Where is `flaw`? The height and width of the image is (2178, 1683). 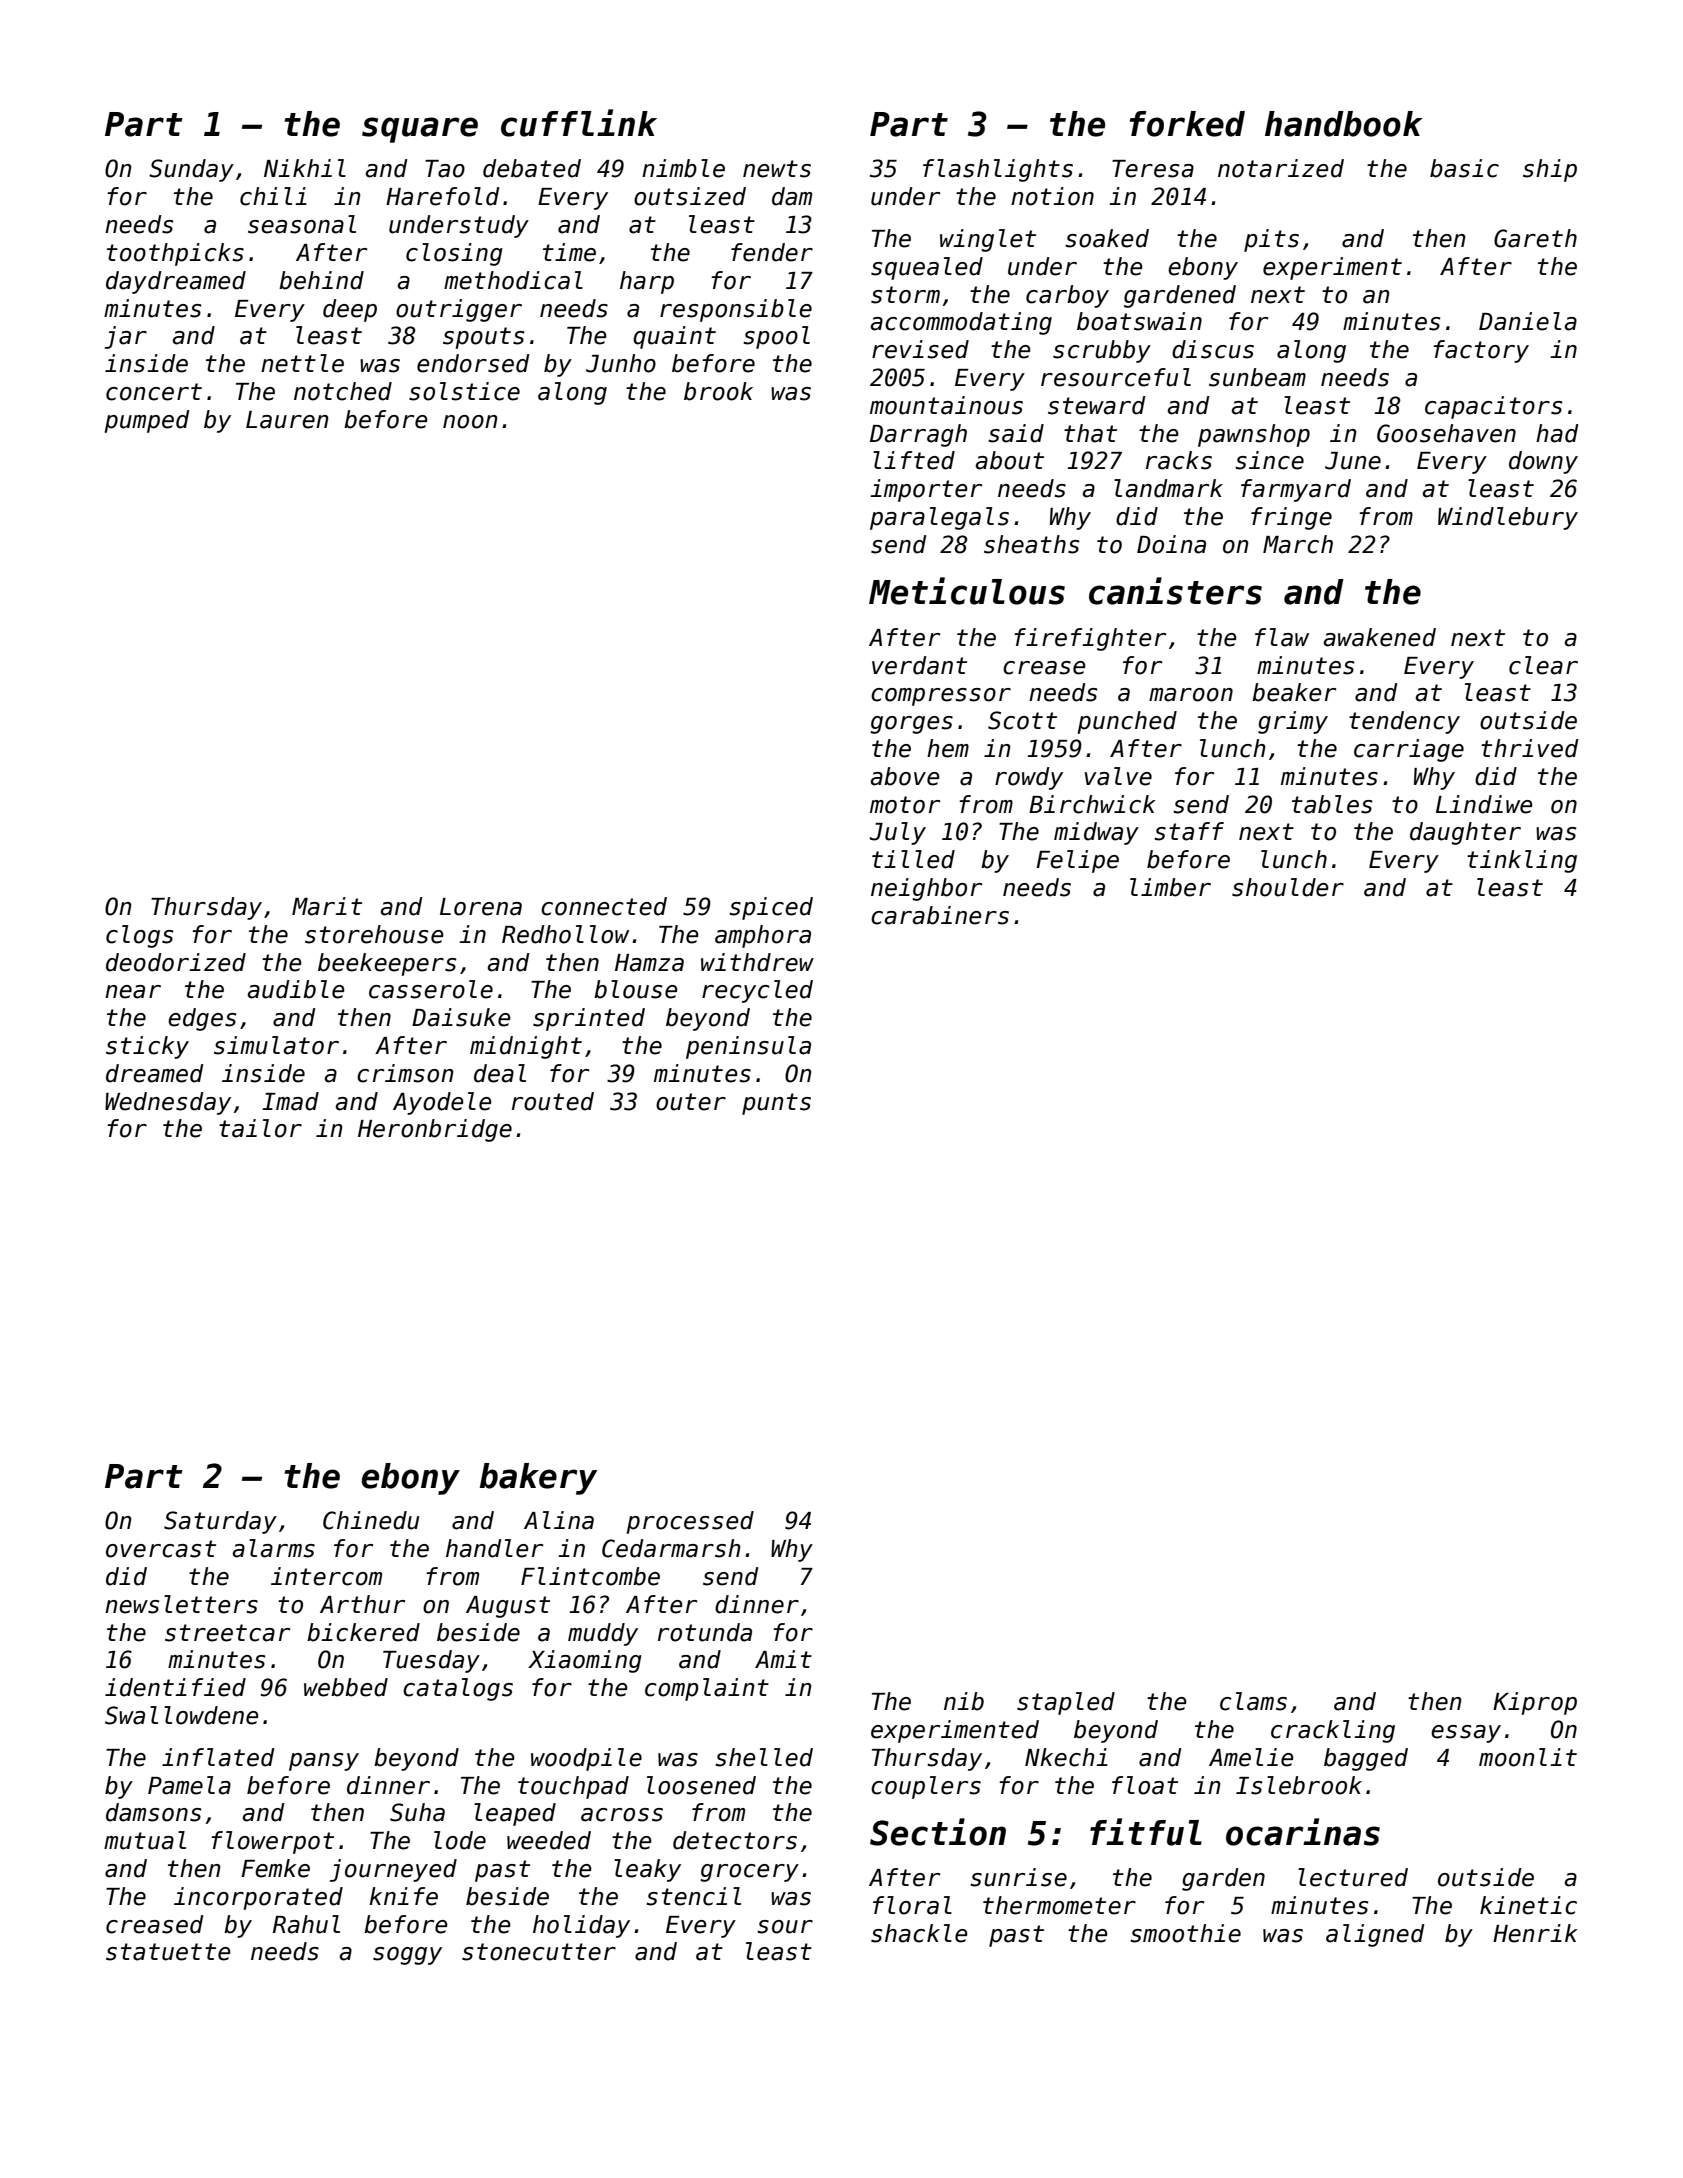 flaw is located at coordinates (1282, 637).
